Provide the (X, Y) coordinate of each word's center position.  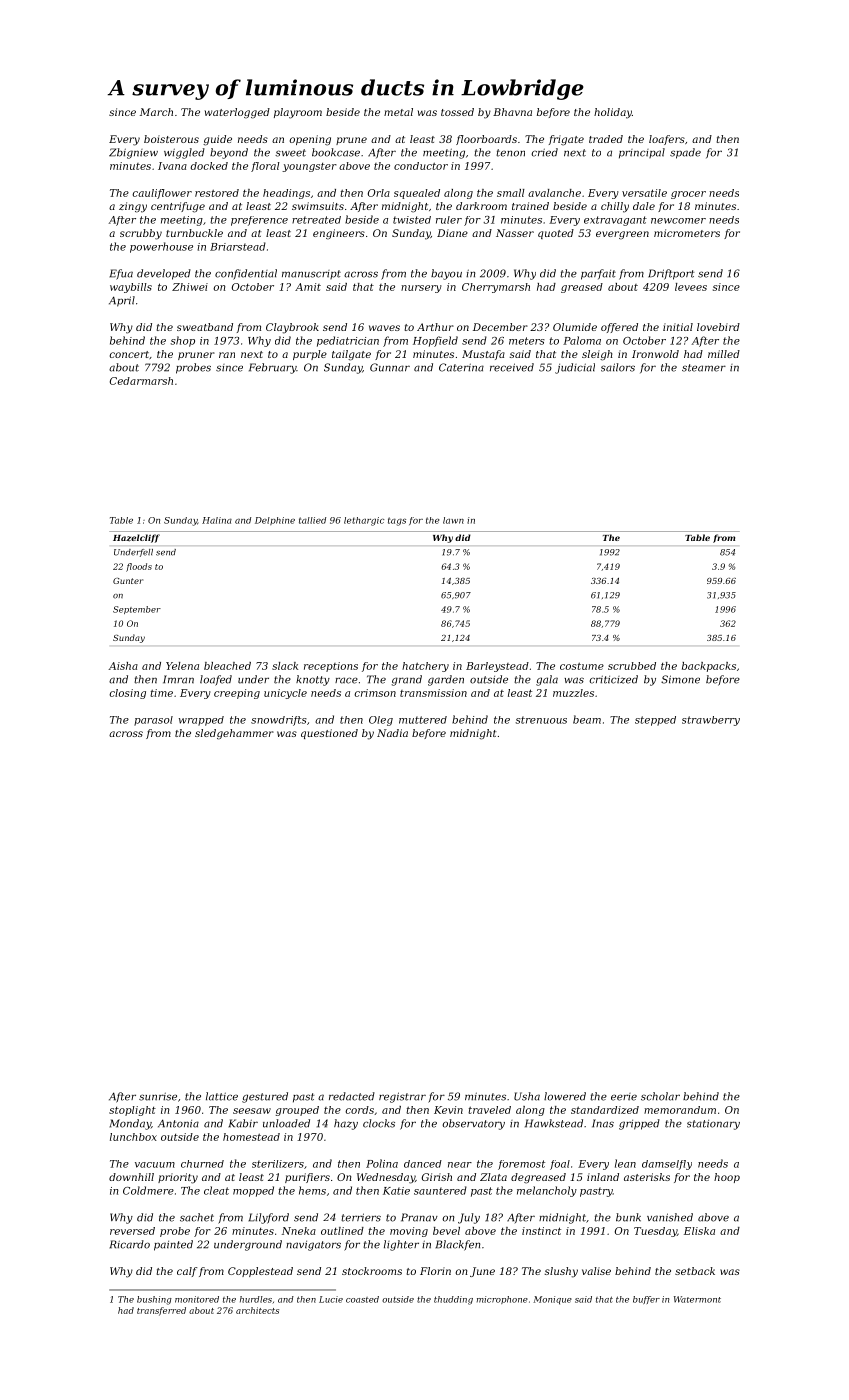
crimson (375, 693)
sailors (618, 367)
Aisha (123, 666)
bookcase (336, 152)
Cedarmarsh (141, 381)
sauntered (440, 1190)
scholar (660, 1096)
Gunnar (390, 367)
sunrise (158, 1096)
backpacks (709, 667)
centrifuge (178, 207)
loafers (667, 140)
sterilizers (278, 1164)
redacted (352, 1096)
